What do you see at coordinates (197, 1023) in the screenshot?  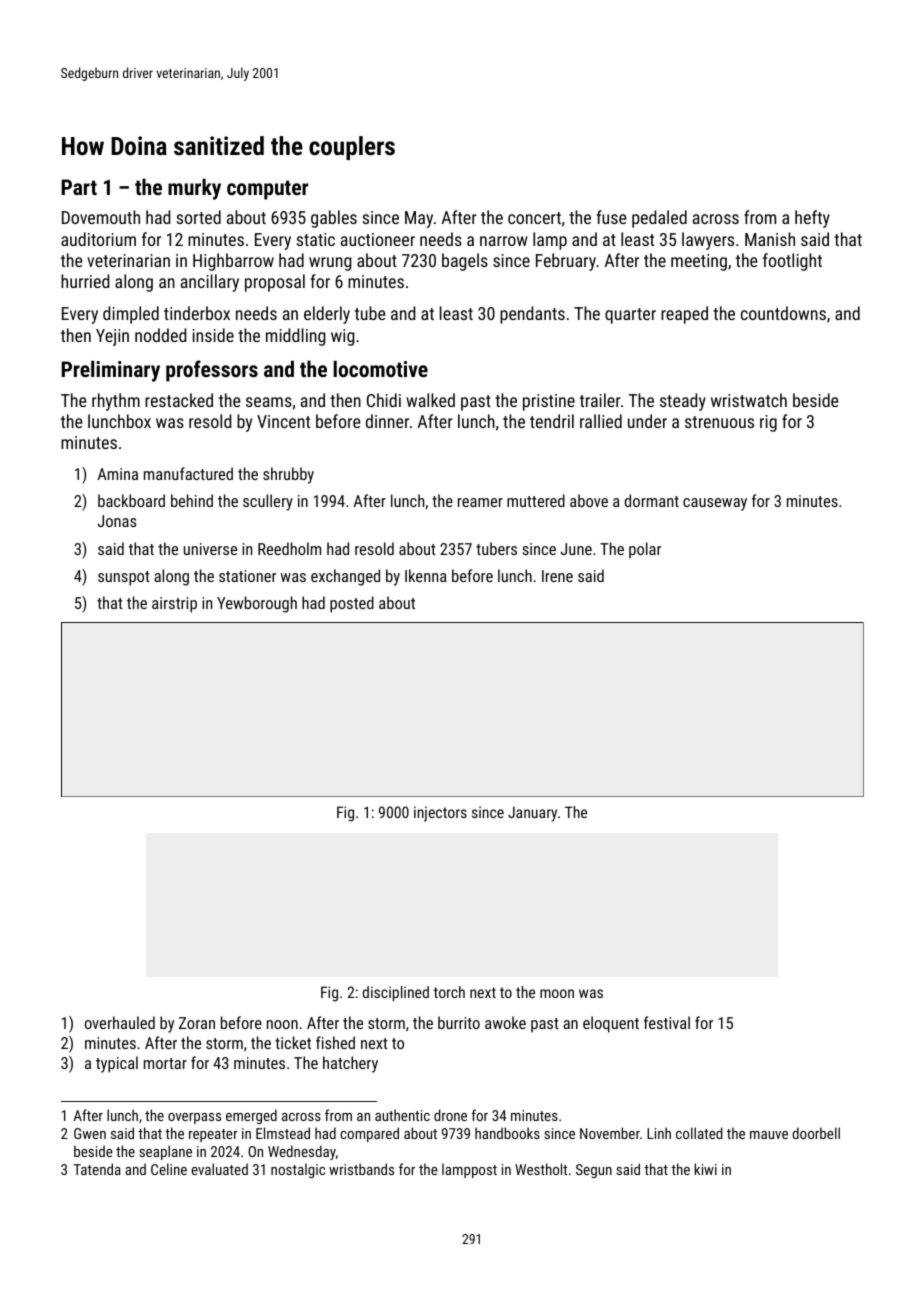 I see `Zoran` at bounding box center [197, 1023].
